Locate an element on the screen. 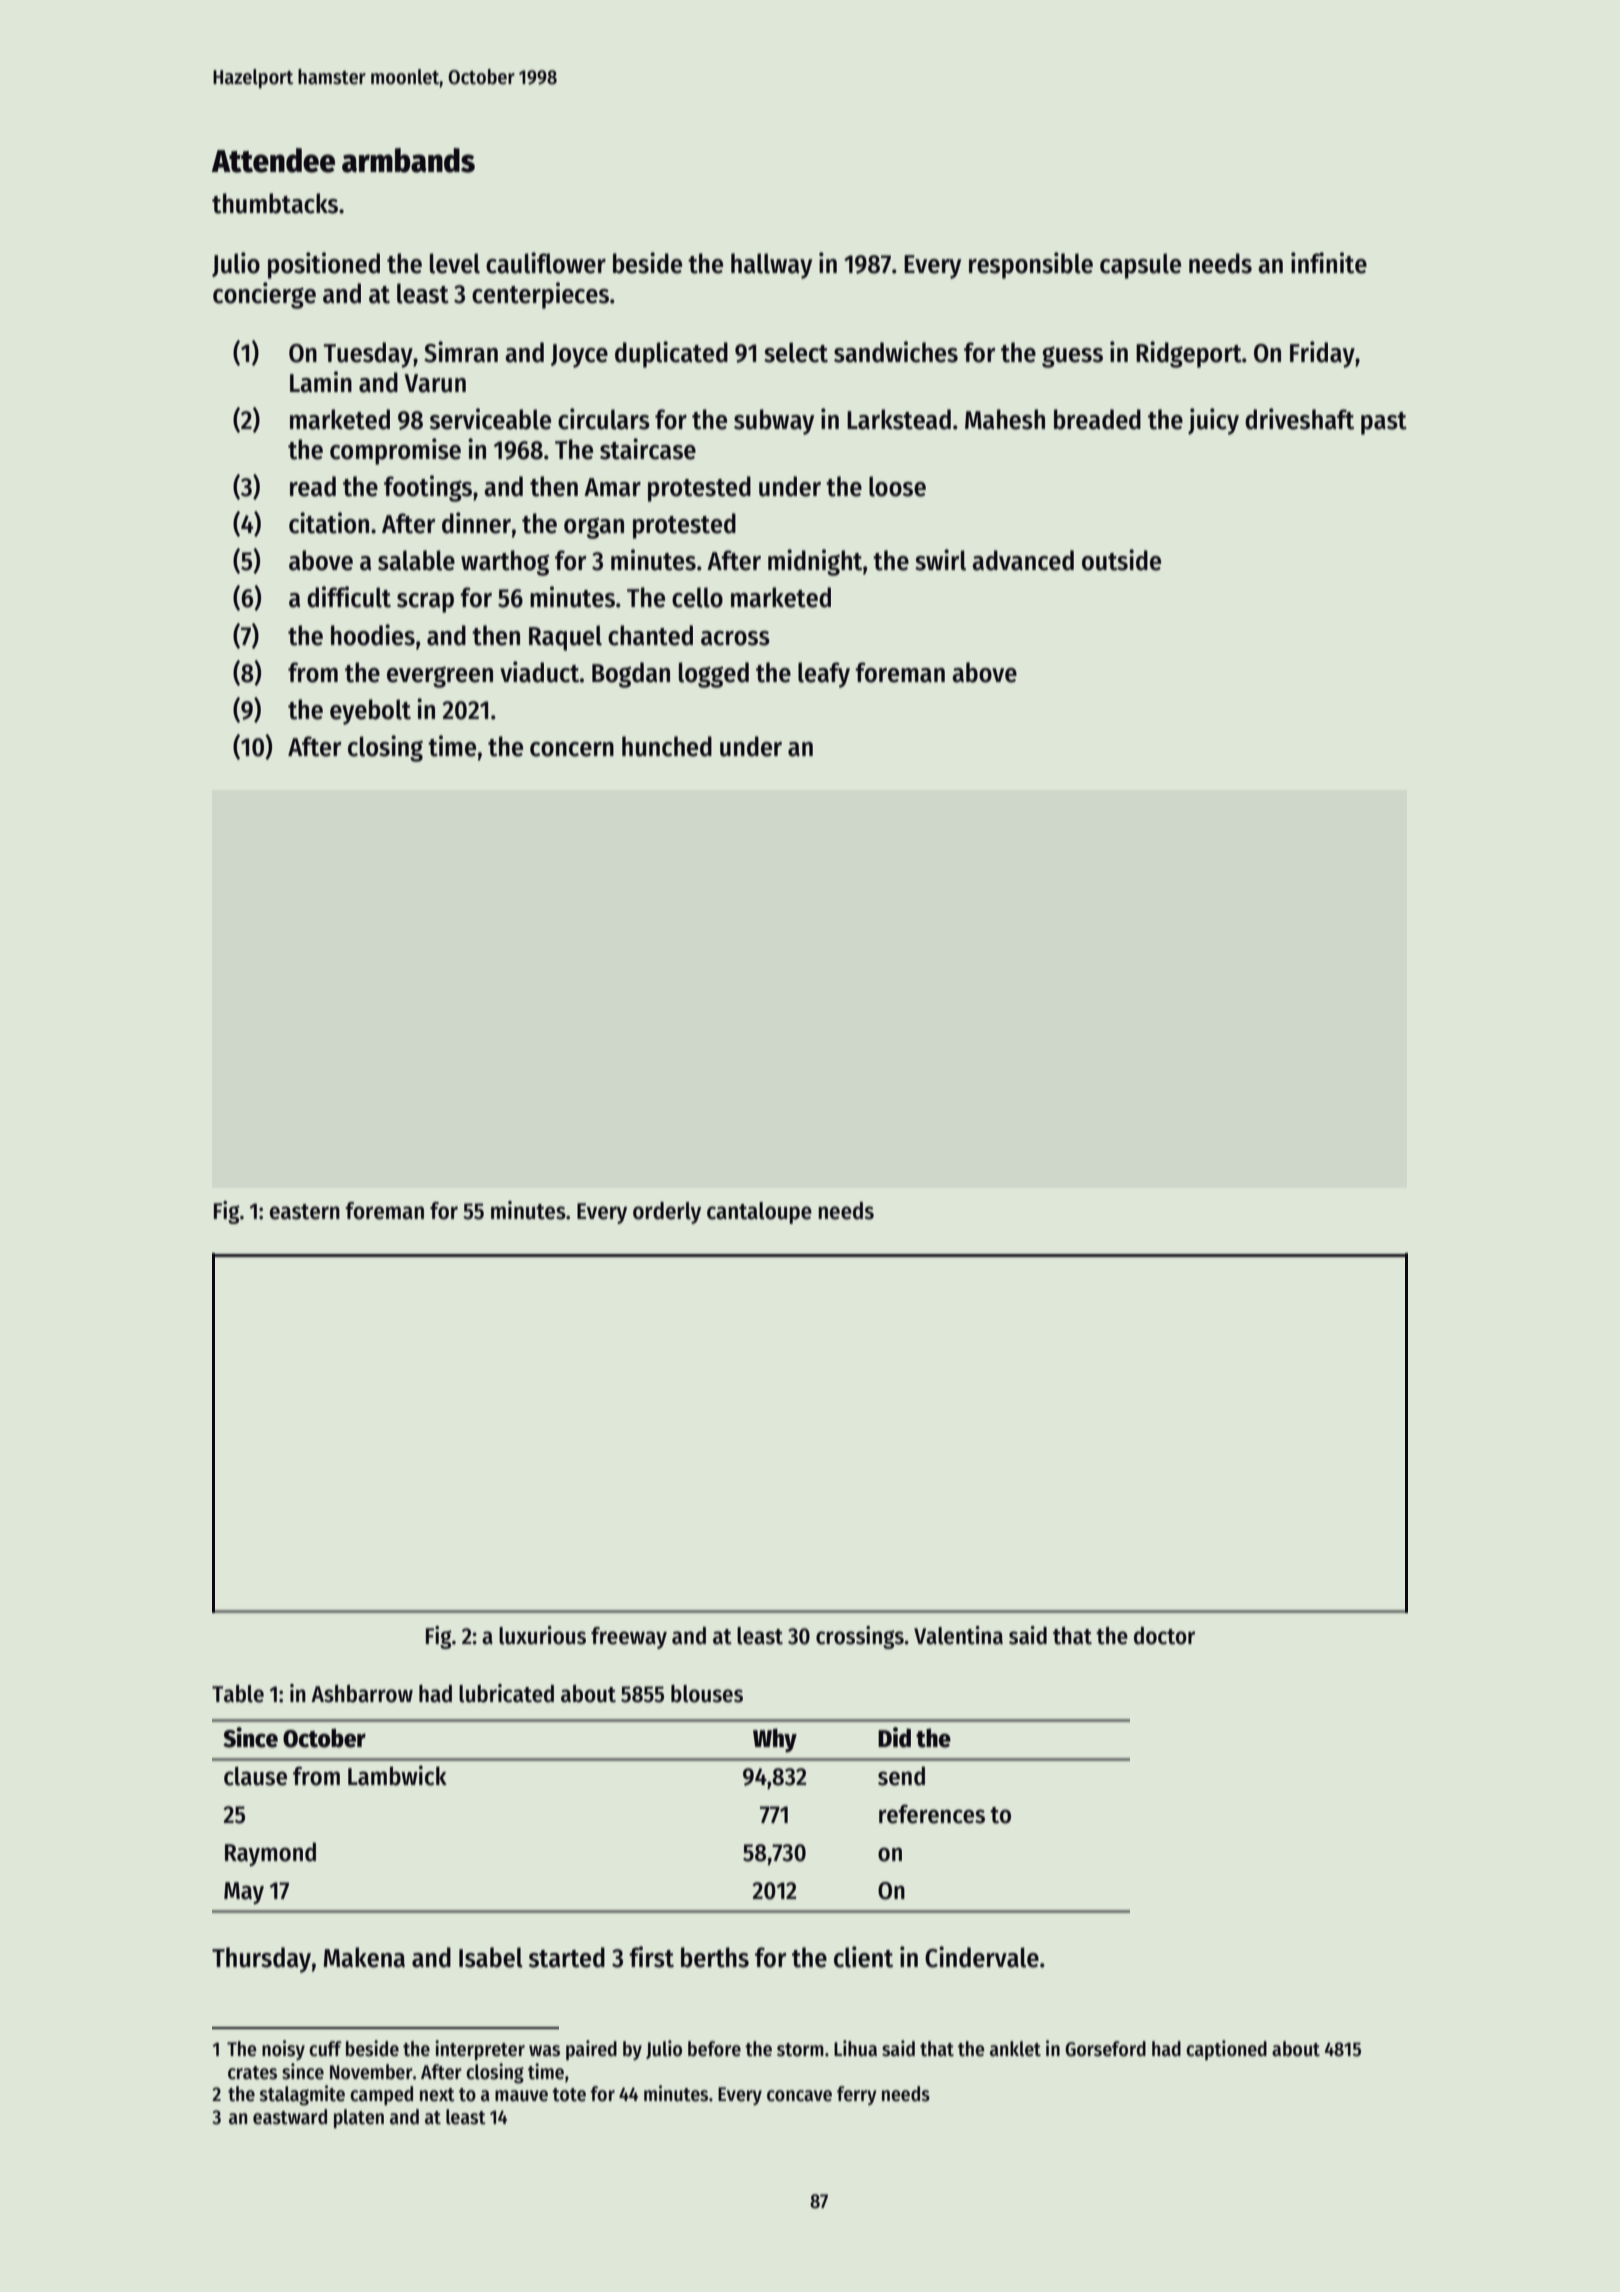 This screenshot has height=2292, width=1620. infinite is located at coordinates (1329, 263).
